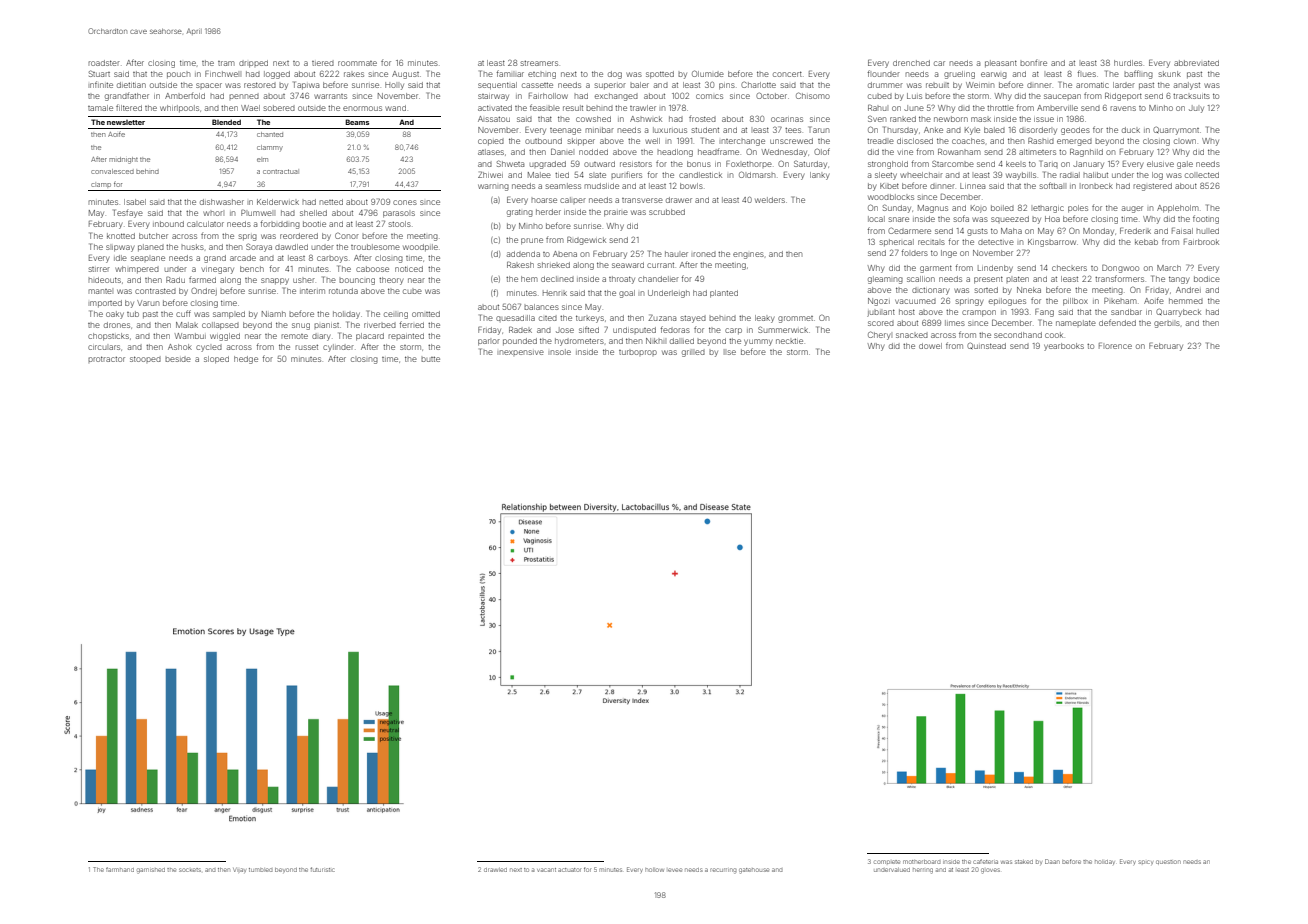 This page has width=1308, height=924. Describe the element at coordinates (494, 119) in the page. I see `Aissatou` at that location.
